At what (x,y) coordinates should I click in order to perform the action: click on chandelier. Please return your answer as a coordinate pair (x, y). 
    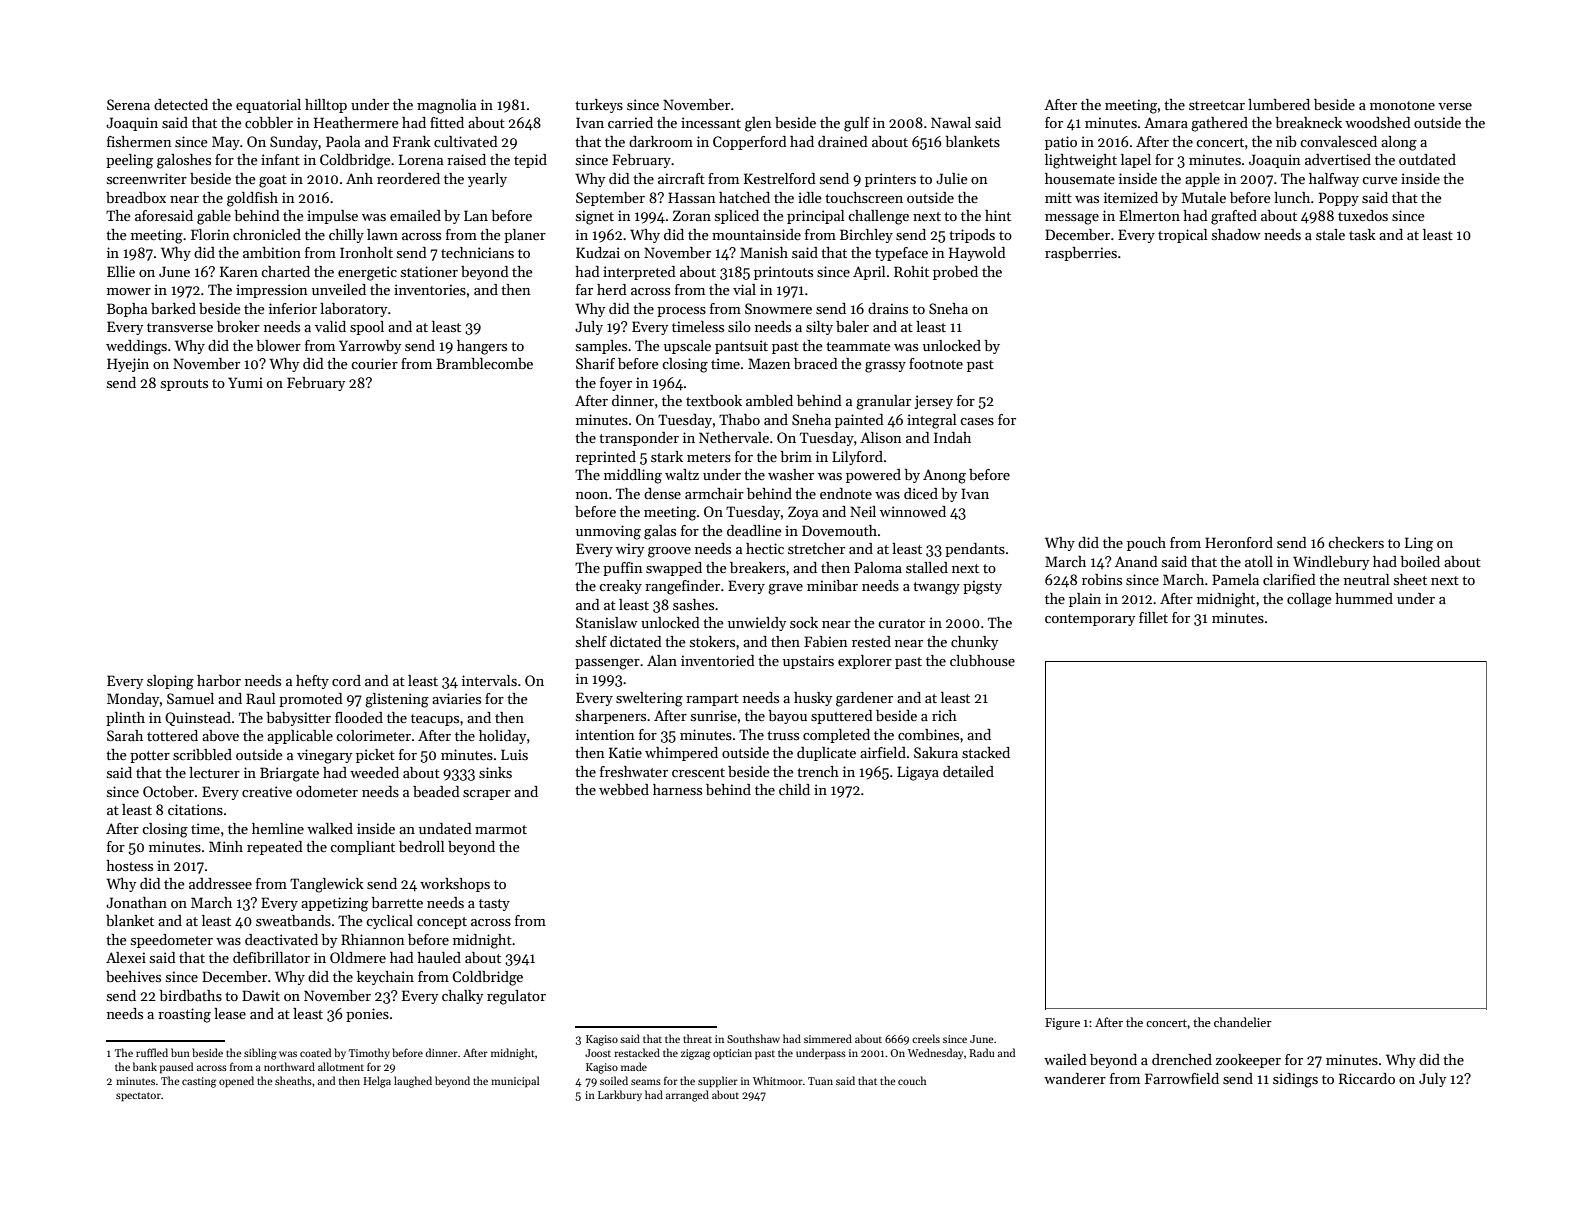
    Looking at the image, I should click on (1243, 1022).
